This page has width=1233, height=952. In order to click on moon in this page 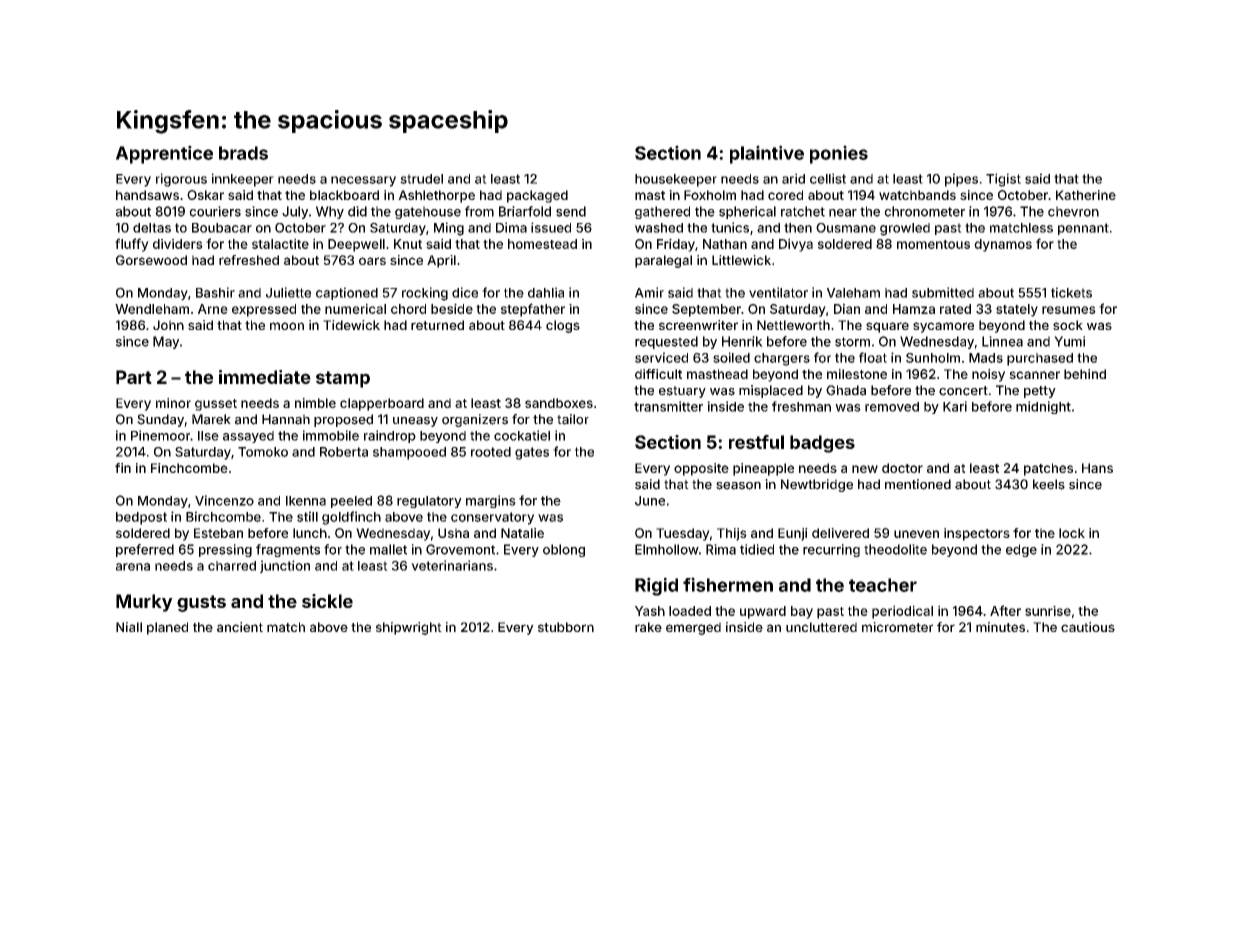, I will do `click(287, 326)`.
